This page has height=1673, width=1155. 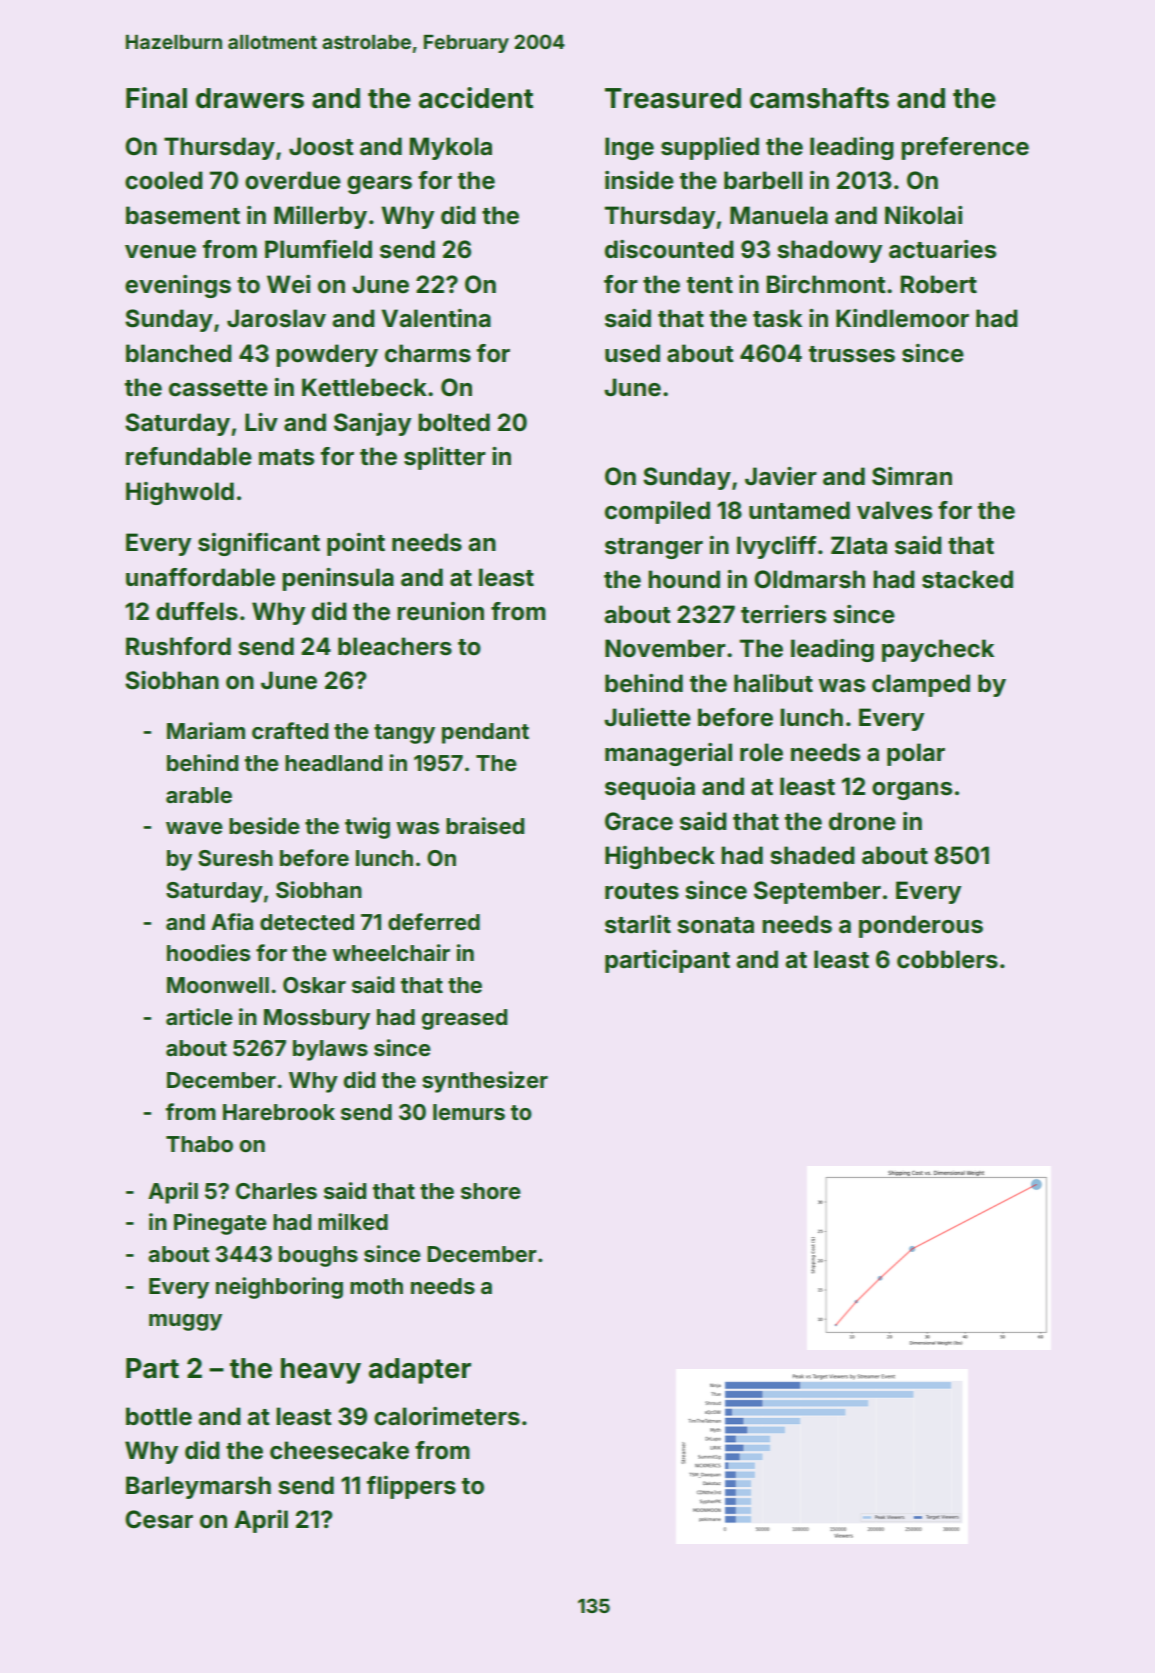 I want to click on article, so click(x=199, y=1016).
